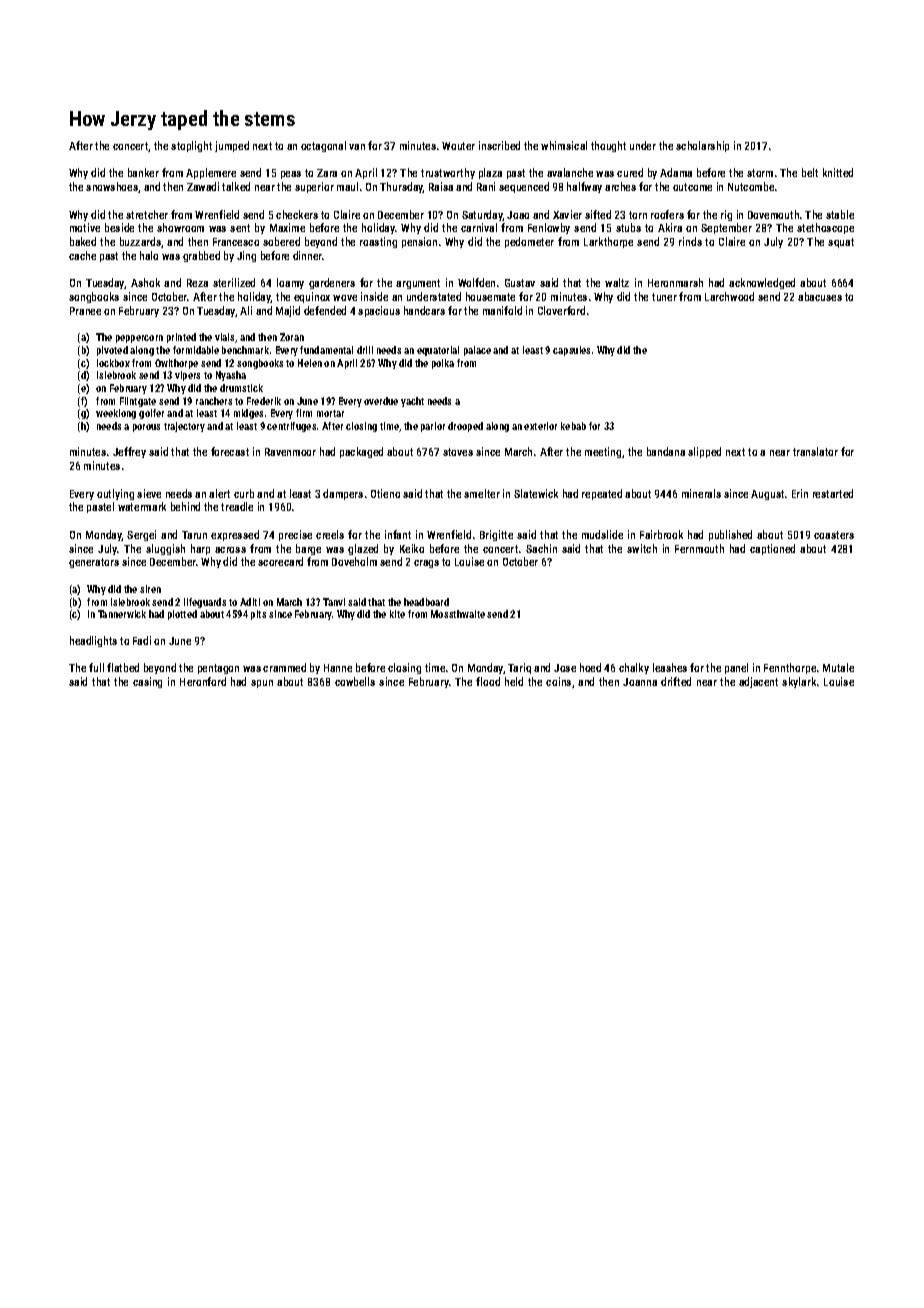  I want to click on translator, so click(815, 451).
